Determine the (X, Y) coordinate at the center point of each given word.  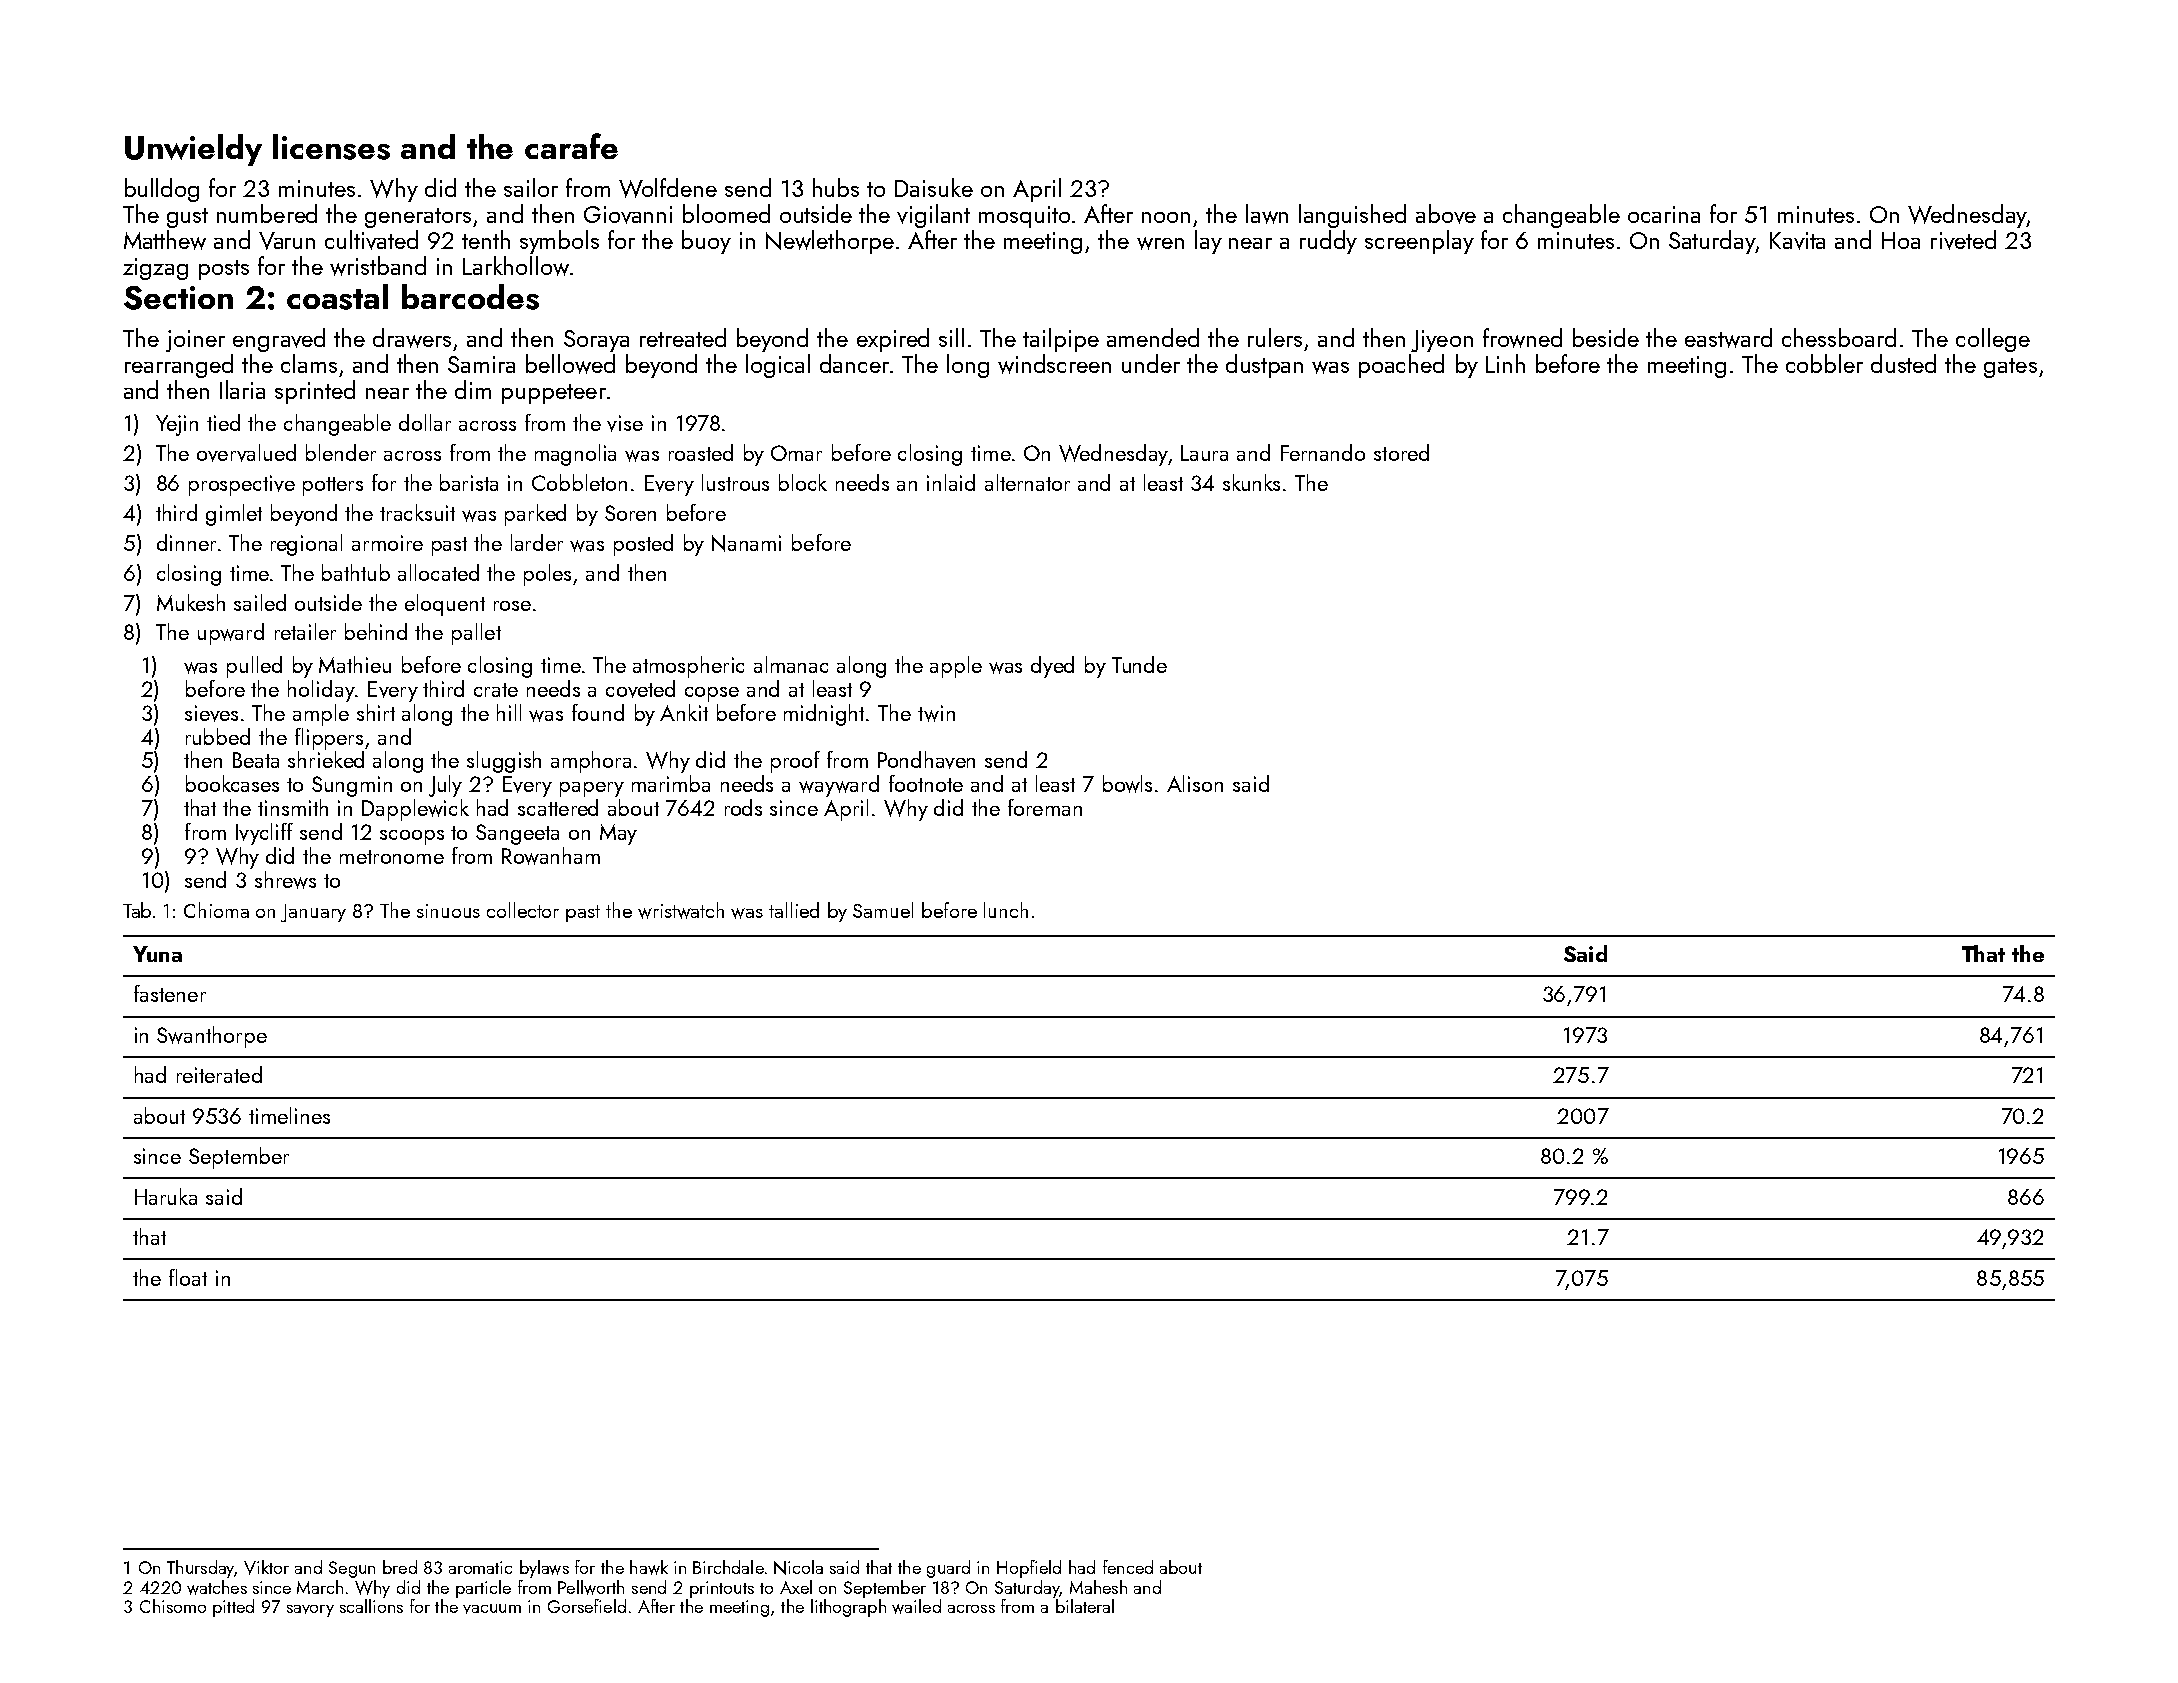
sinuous (448, 911)
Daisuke (934, 187)
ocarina (1664, 214)
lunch (1006, 910)
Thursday (200, 1569)
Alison (1195, 783)
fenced (1128, 1567)
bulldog (162, 190)
